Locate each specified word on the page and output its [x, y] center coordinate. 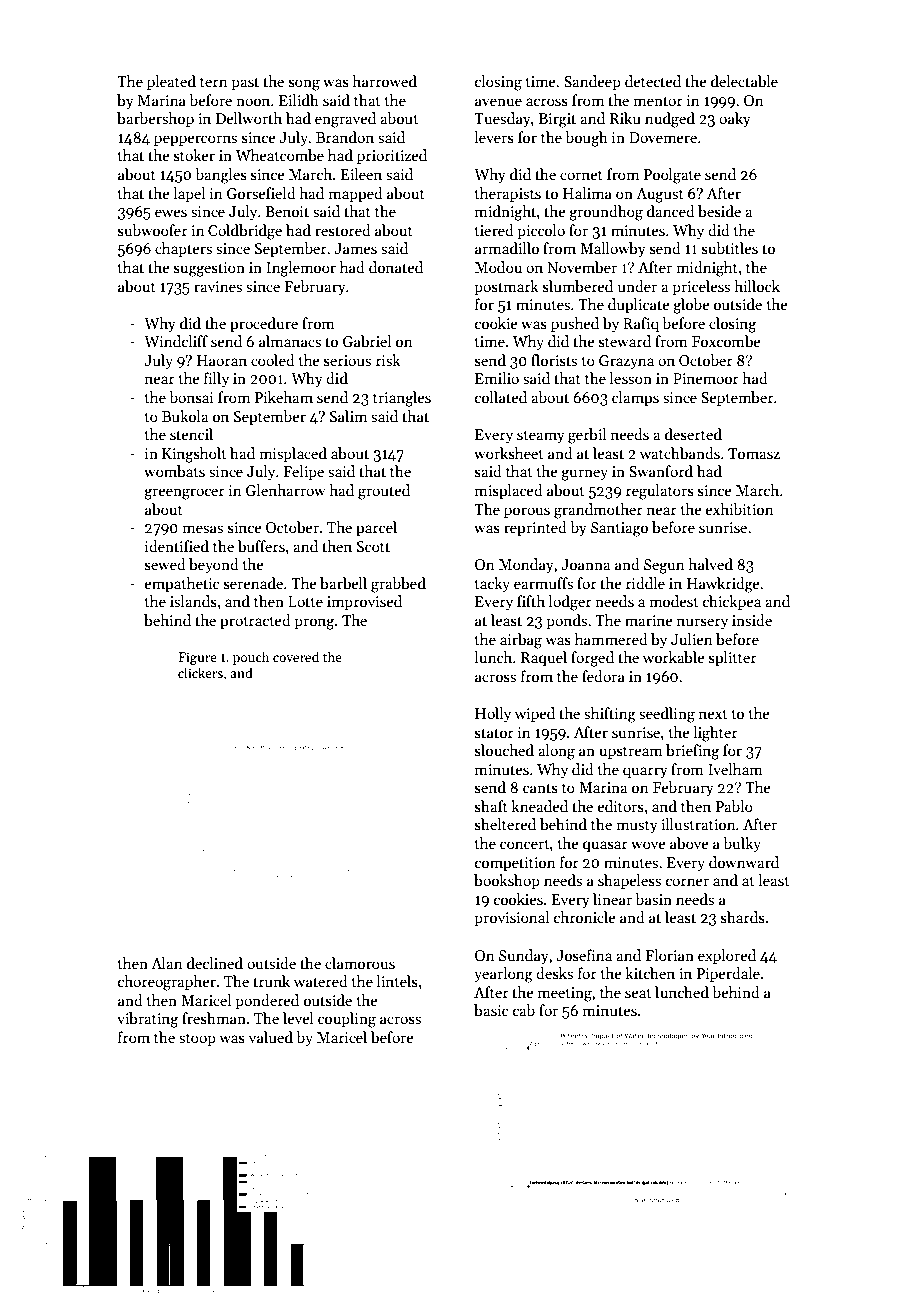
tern [214, 82]
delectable [744, 81]
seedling [667, 715]
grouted [384, 492]
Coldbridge [245, 232]
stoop [197, 1040]
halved [710, 564]
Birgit [557, 120]
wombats [174, 471]
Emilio [497, 378]
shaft [491, 806]
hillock [757, 286]
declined [215, 963]
